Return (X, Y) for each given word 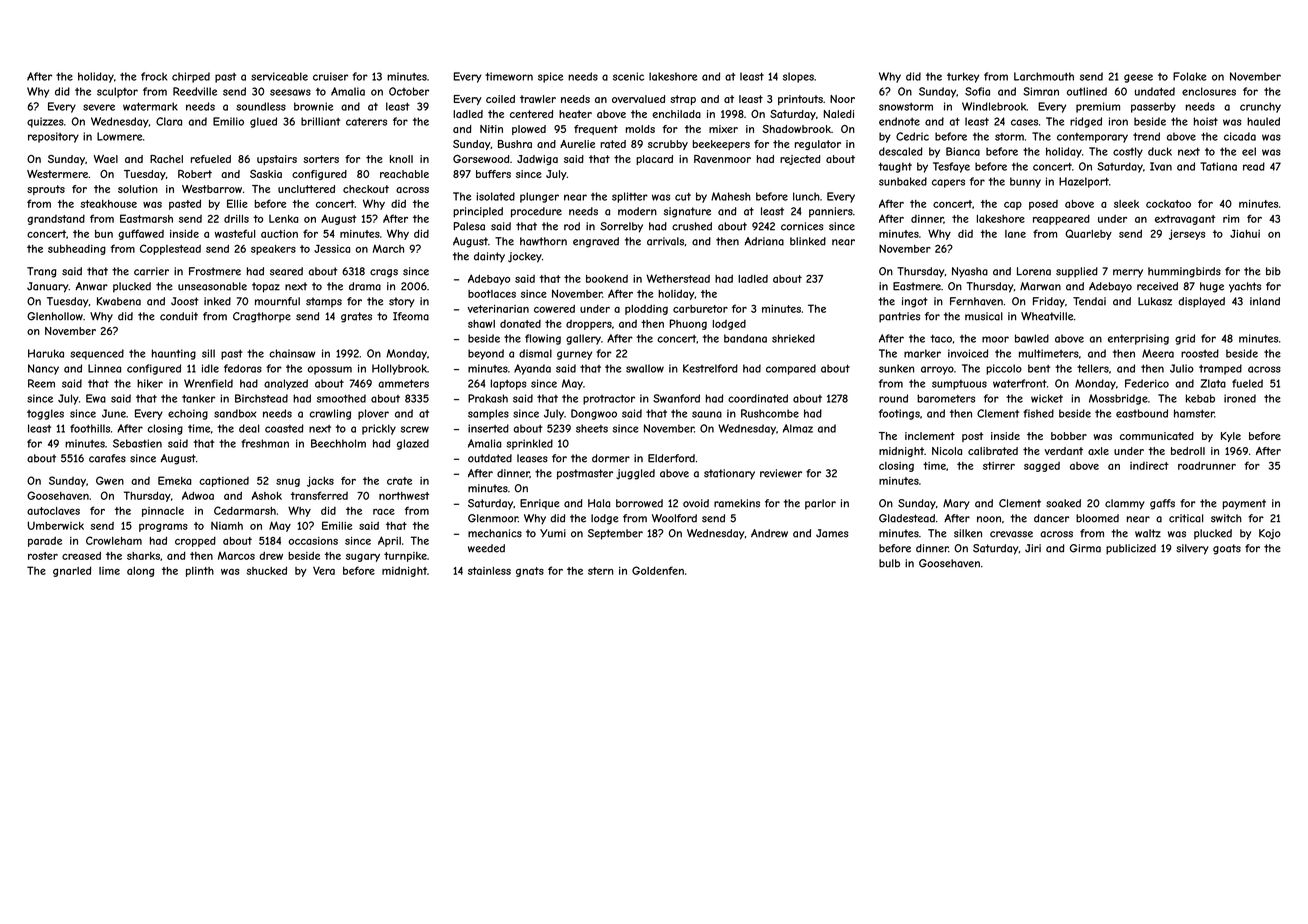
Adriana (764, 241)
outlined (1087, 91)
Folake (1190, 76)
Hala (599, 503)
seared (286, 271)
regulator (818, 145)
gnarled (72, 571)
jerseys (1187, 234)
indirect (1149, 466)
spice (550, 77)
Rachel (166, 159)
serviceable (279, 76)
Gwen (110, 480)
